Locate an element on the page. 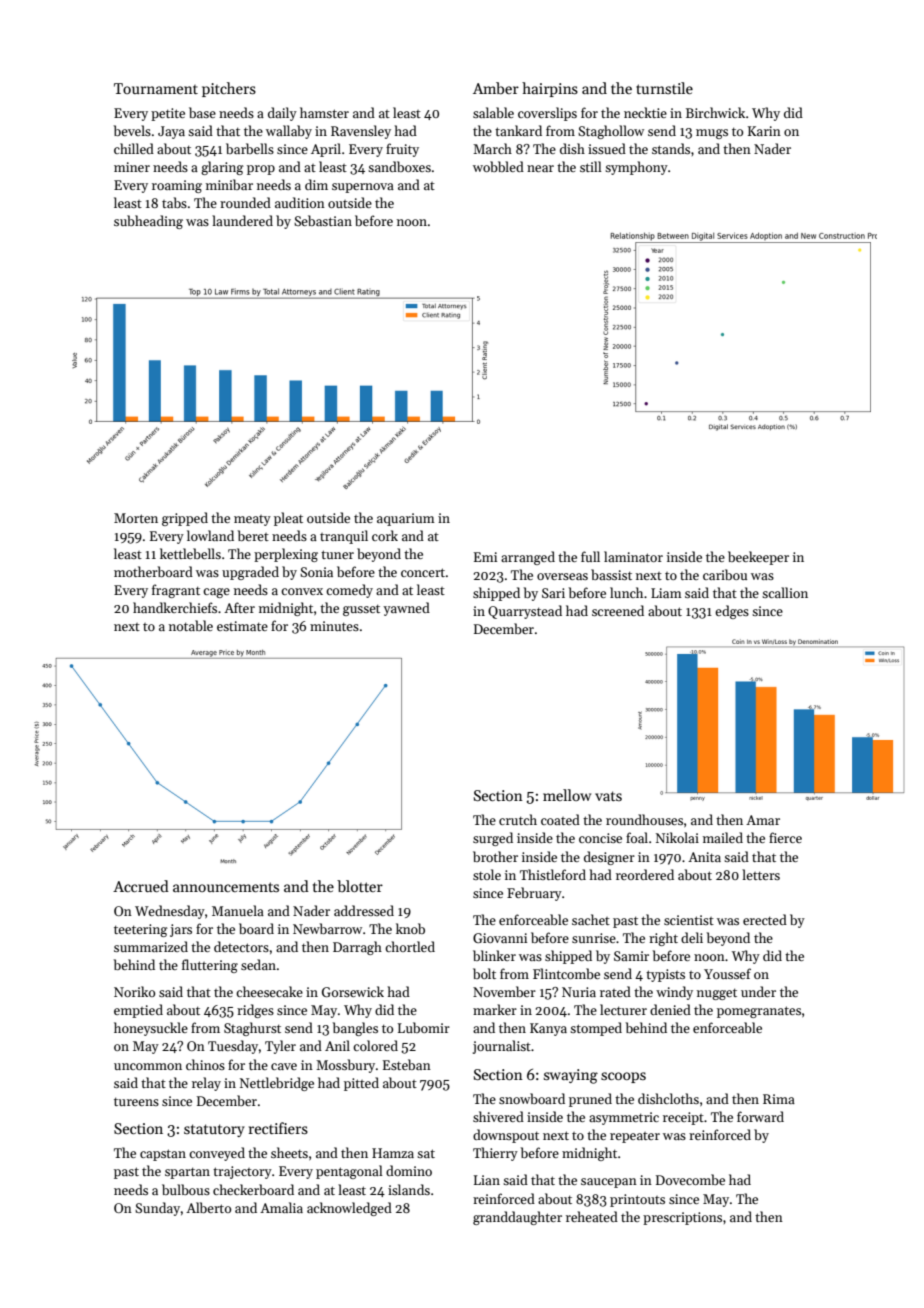  beekeeper is located at coordinates (758, 558).
